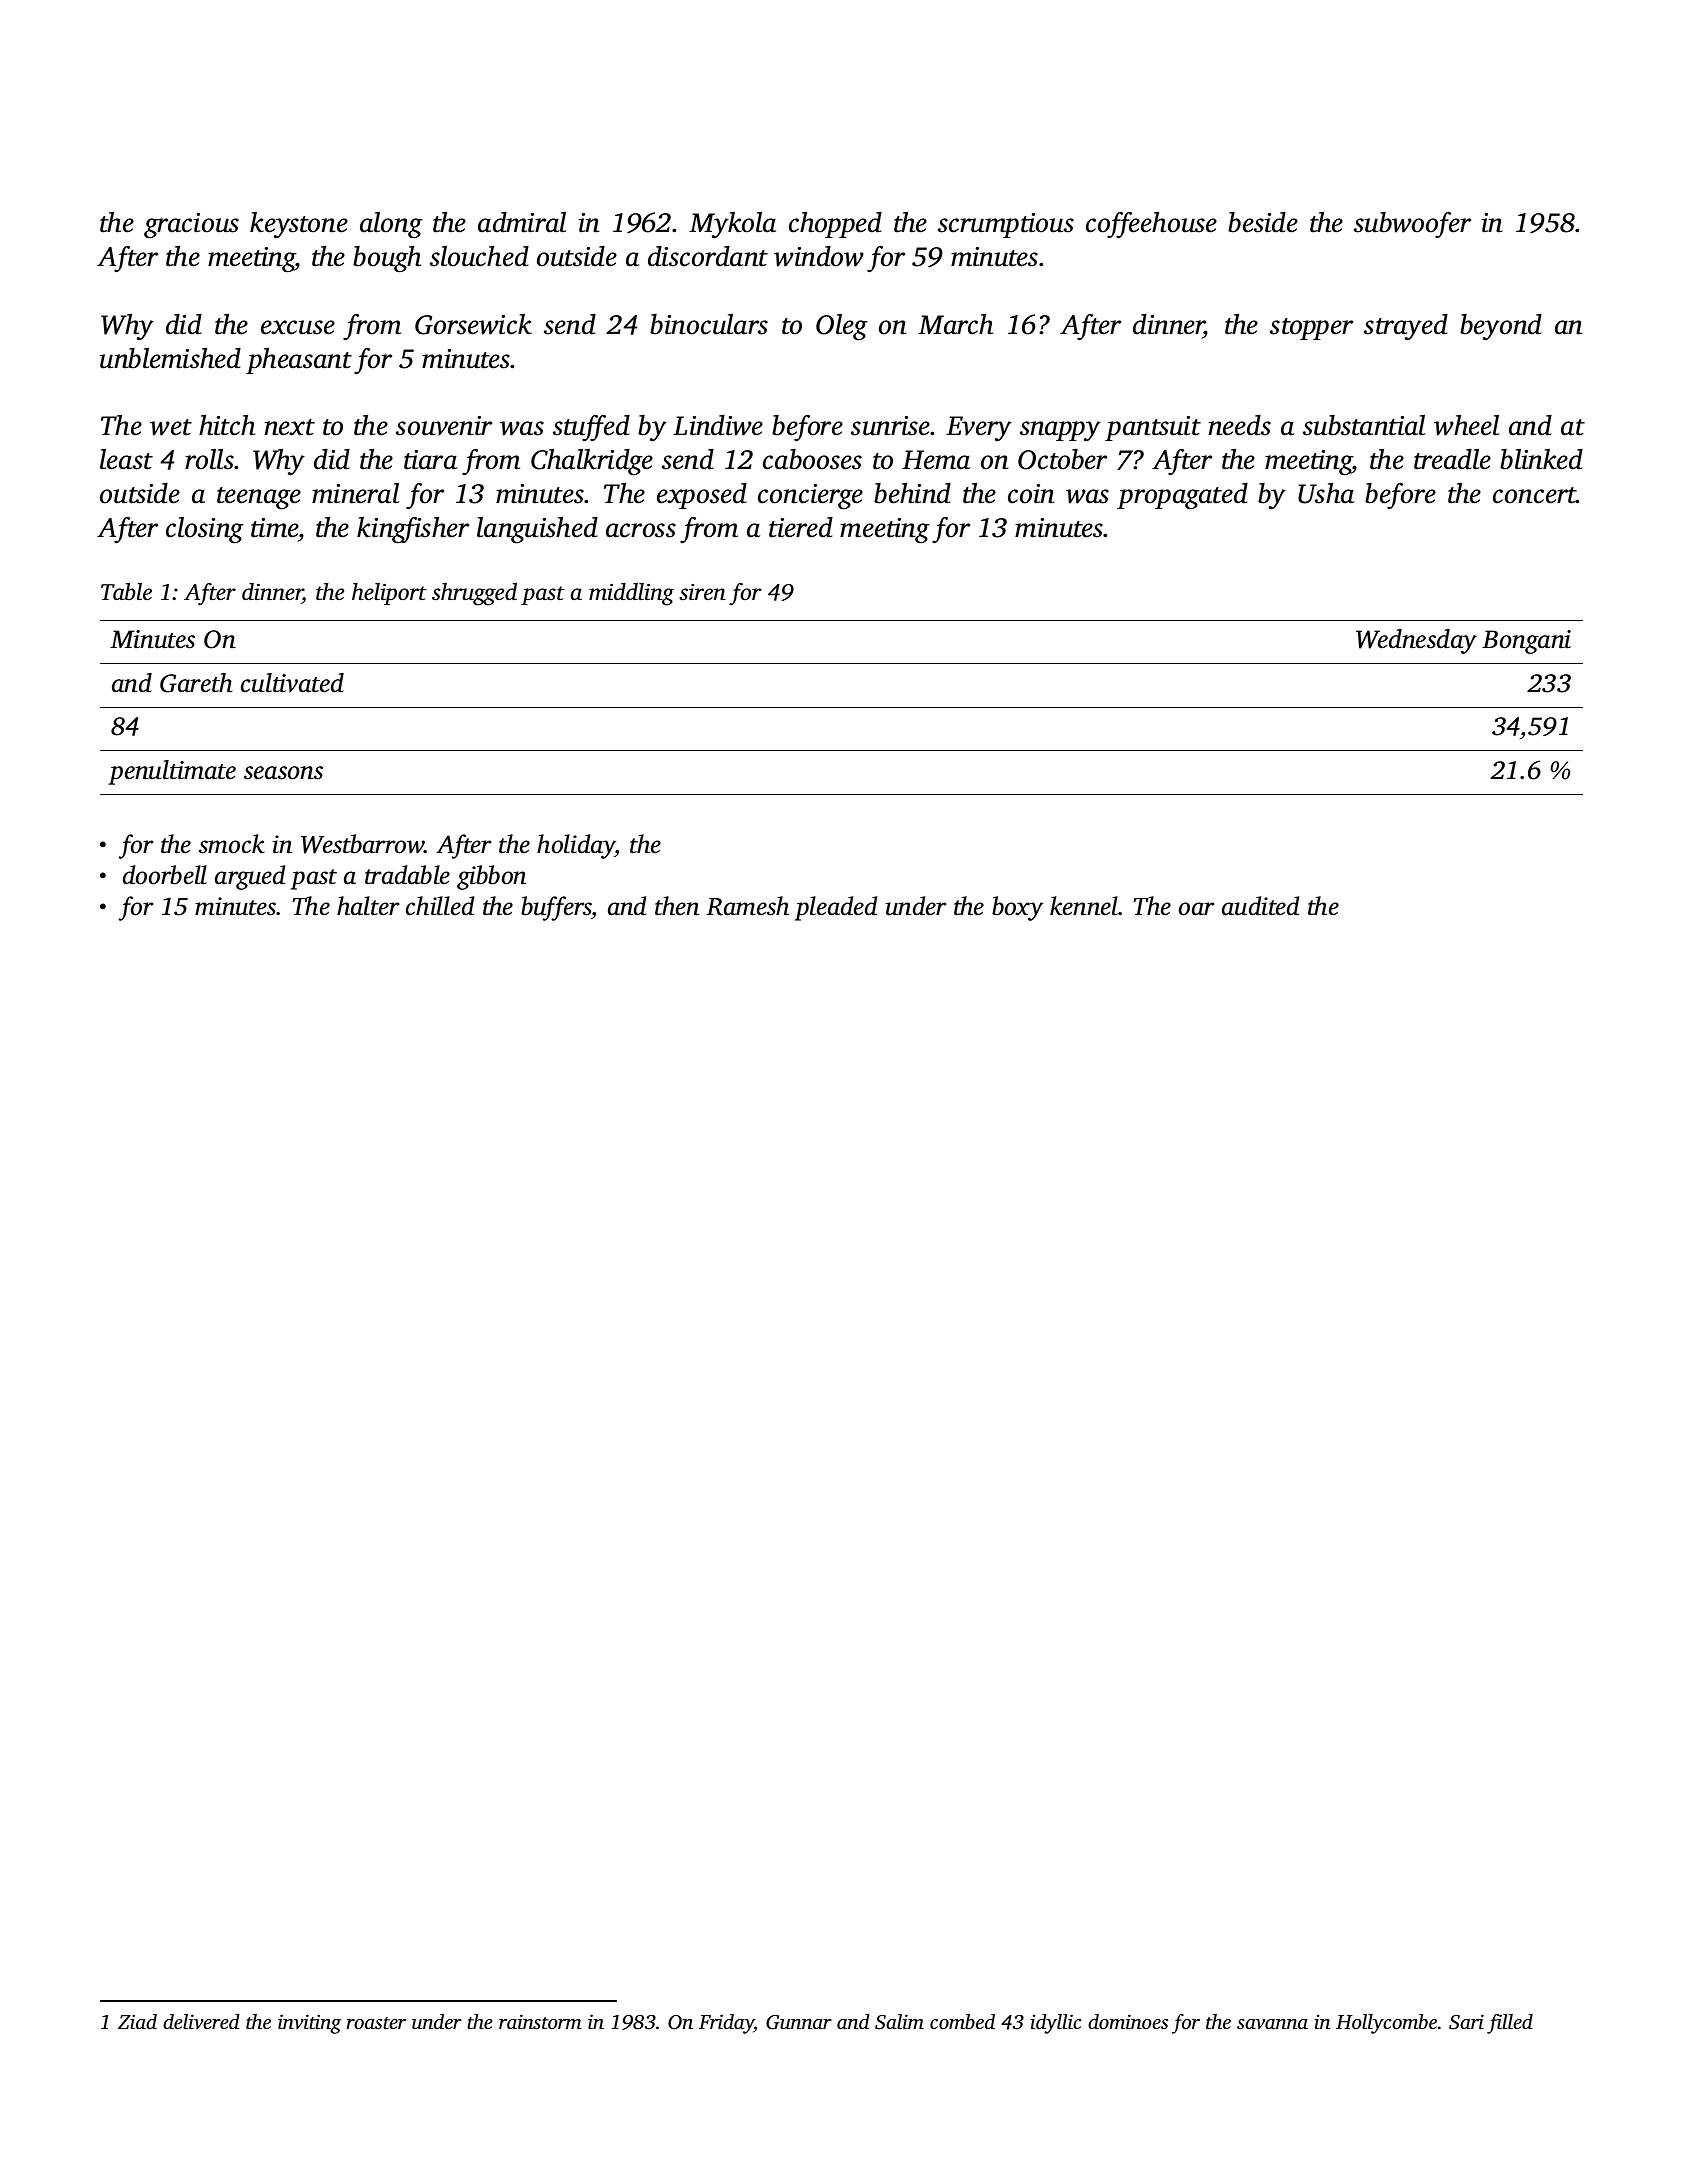 The width and height of the image is (1683, 2178). Describe the element at coordinates (1260, 906) in the image. I see `audited` at that location.
